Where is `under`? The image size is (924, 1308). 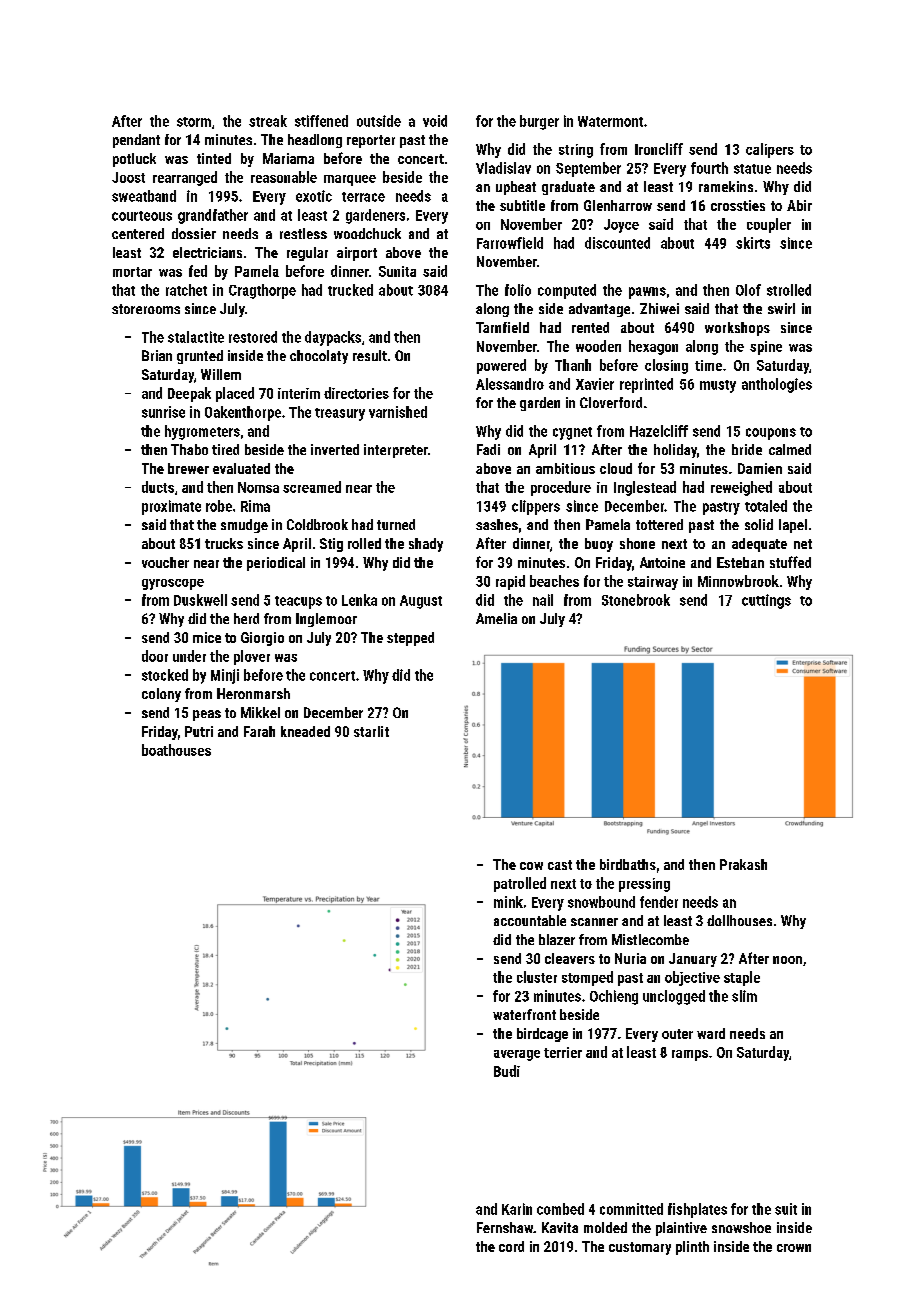
under is located at coordinates (189, 656).
